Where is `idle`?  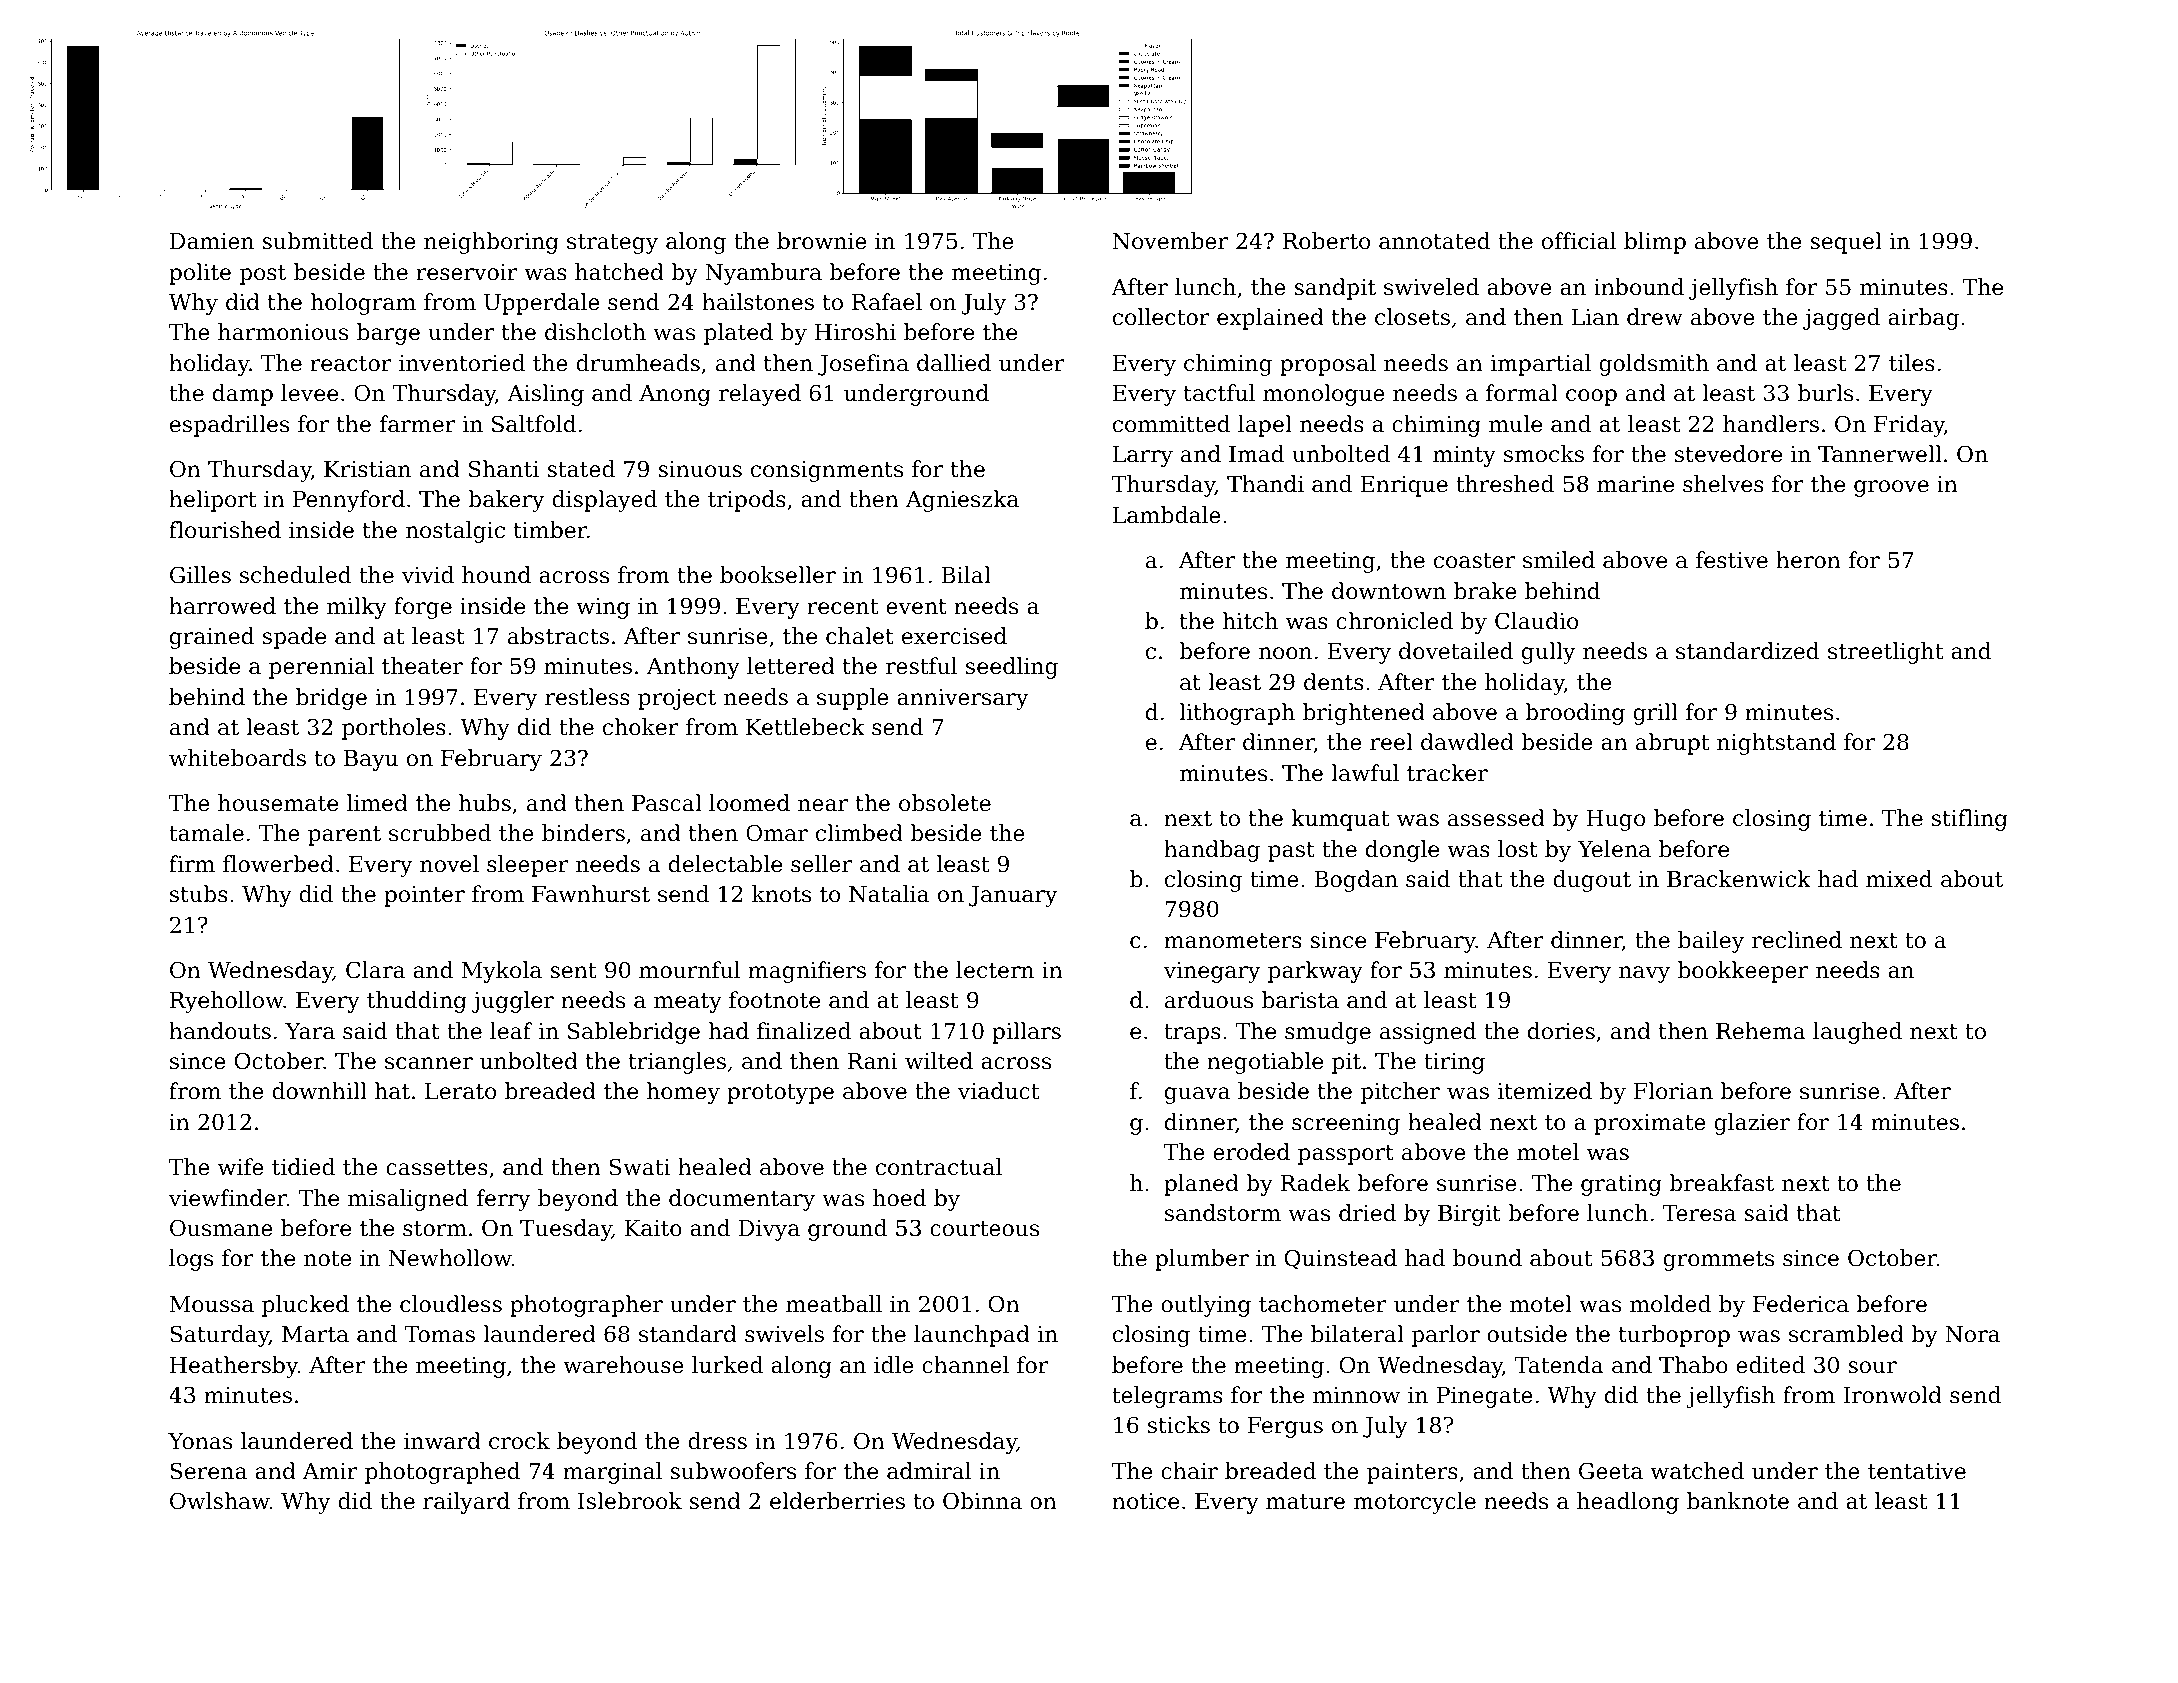
idle is located at coordinates (894, 1365).
